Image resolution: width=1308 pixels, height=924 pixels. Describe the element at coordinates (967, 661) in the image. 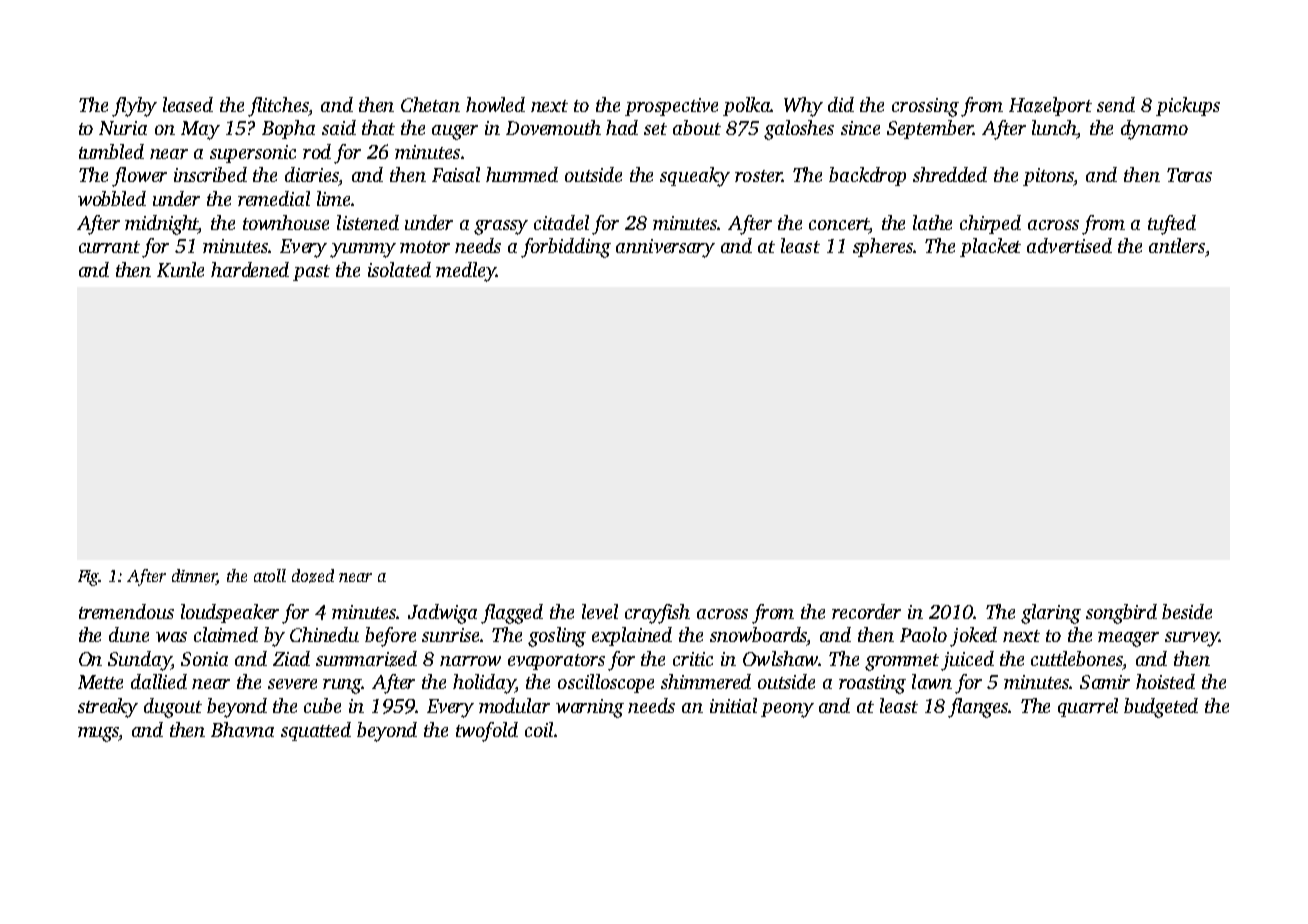

I see `juiced` at that location.
